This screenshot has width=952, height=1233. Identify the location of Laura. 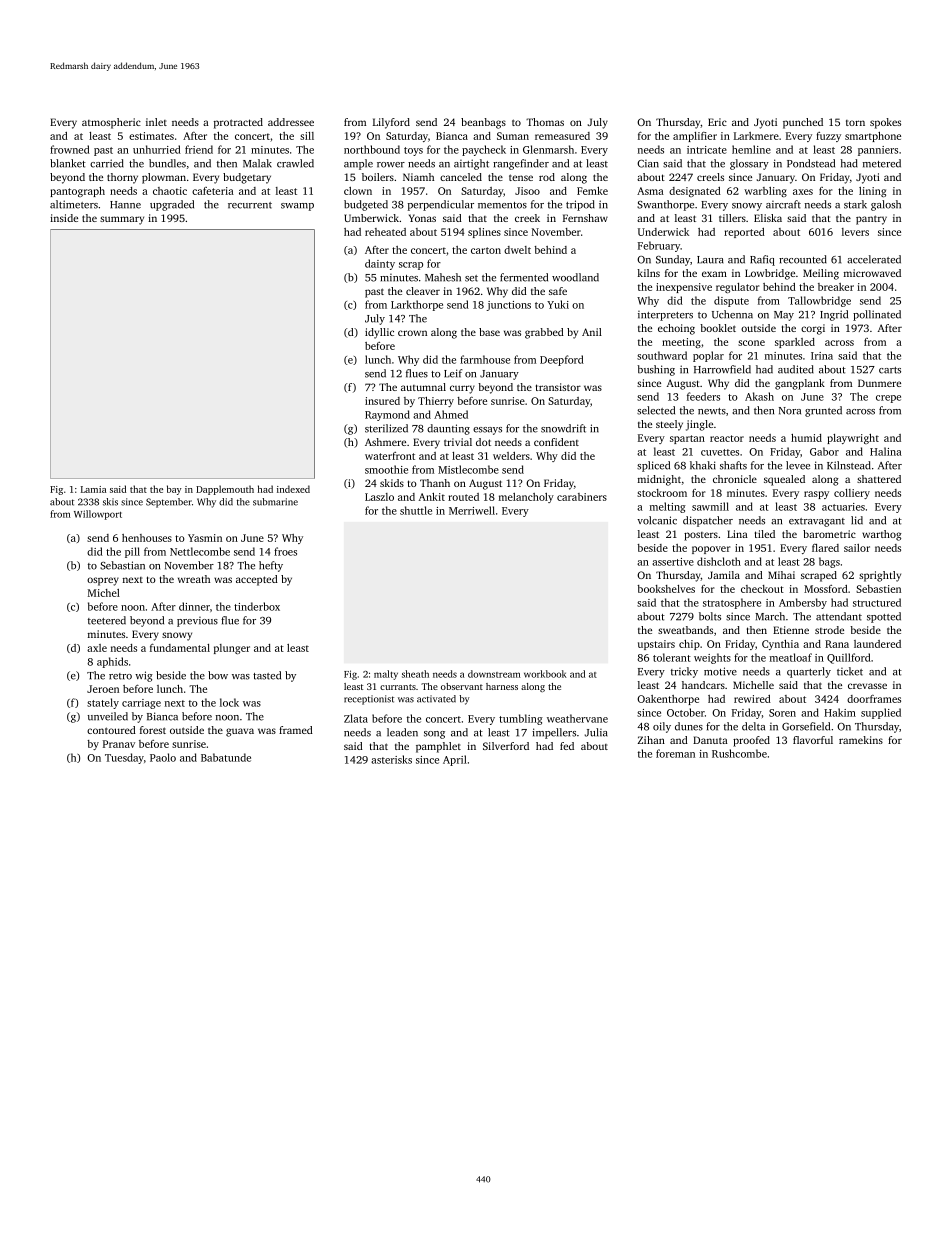
(710, 260).
